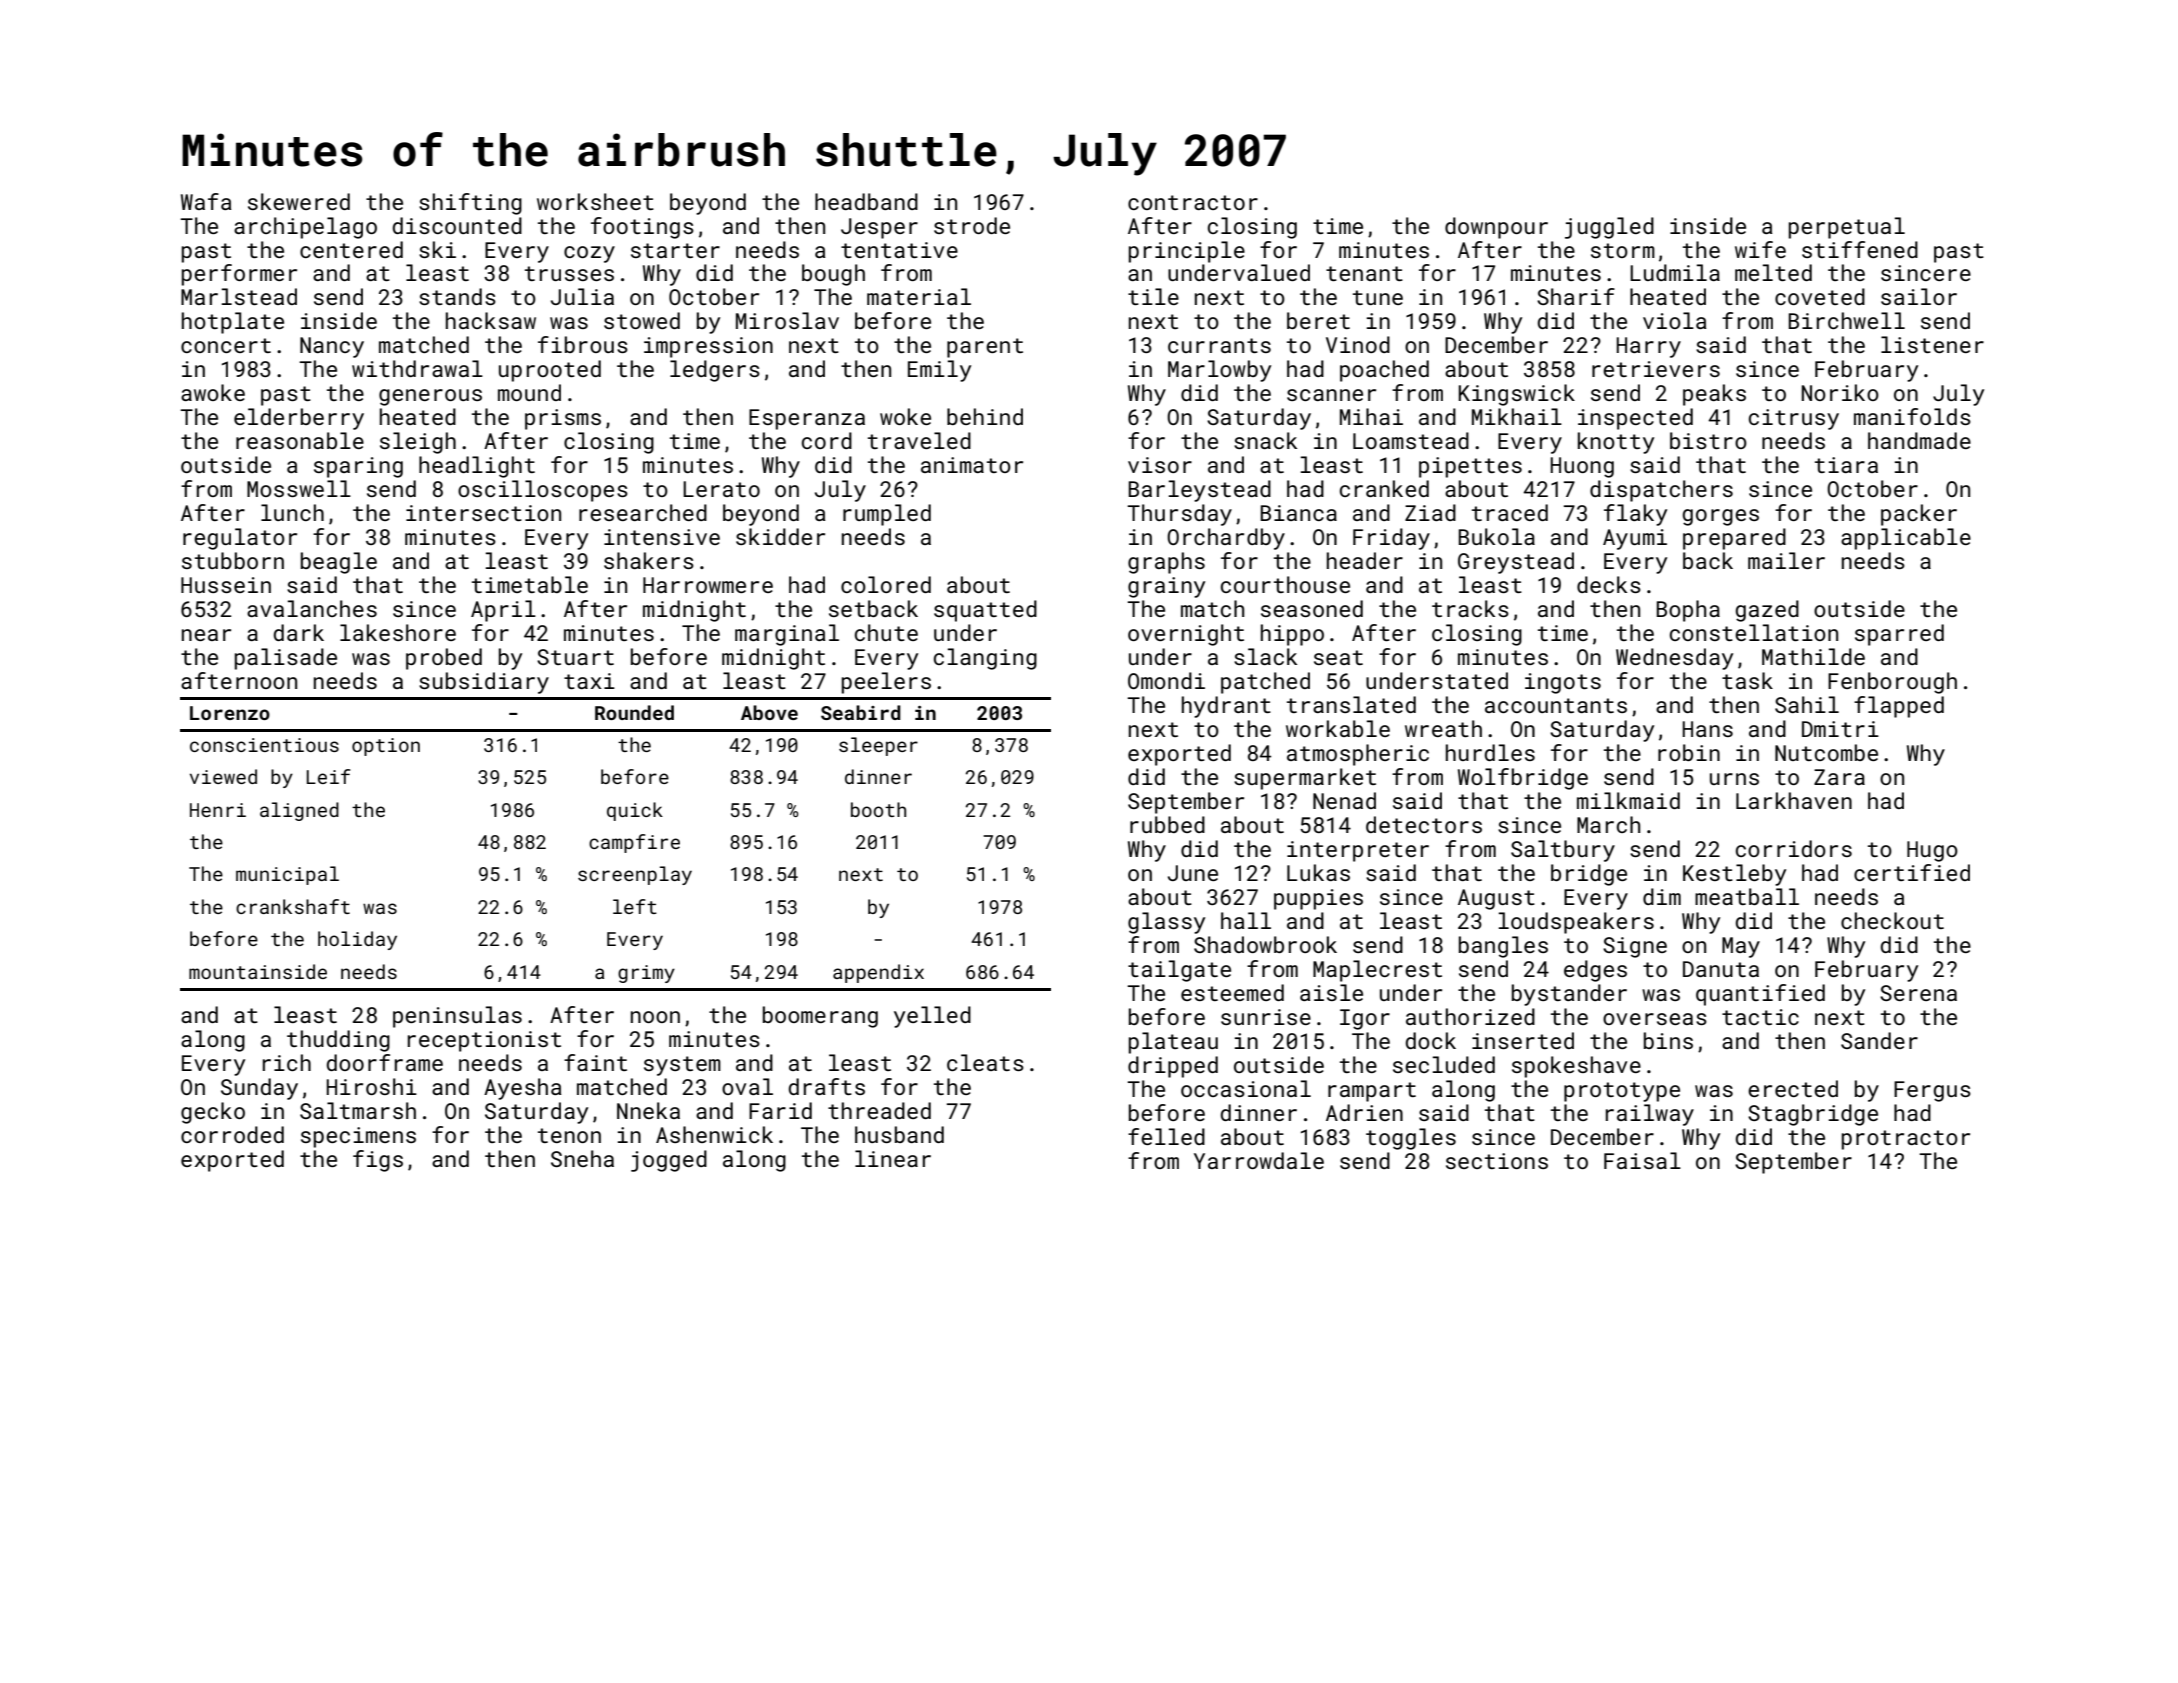 Image resolution: width=2178 pixels, height=1683 pixels. What do you see at coordinates (595, 201) in the screenshot?
I see `worksheet` at bounding box center [595, 201].
